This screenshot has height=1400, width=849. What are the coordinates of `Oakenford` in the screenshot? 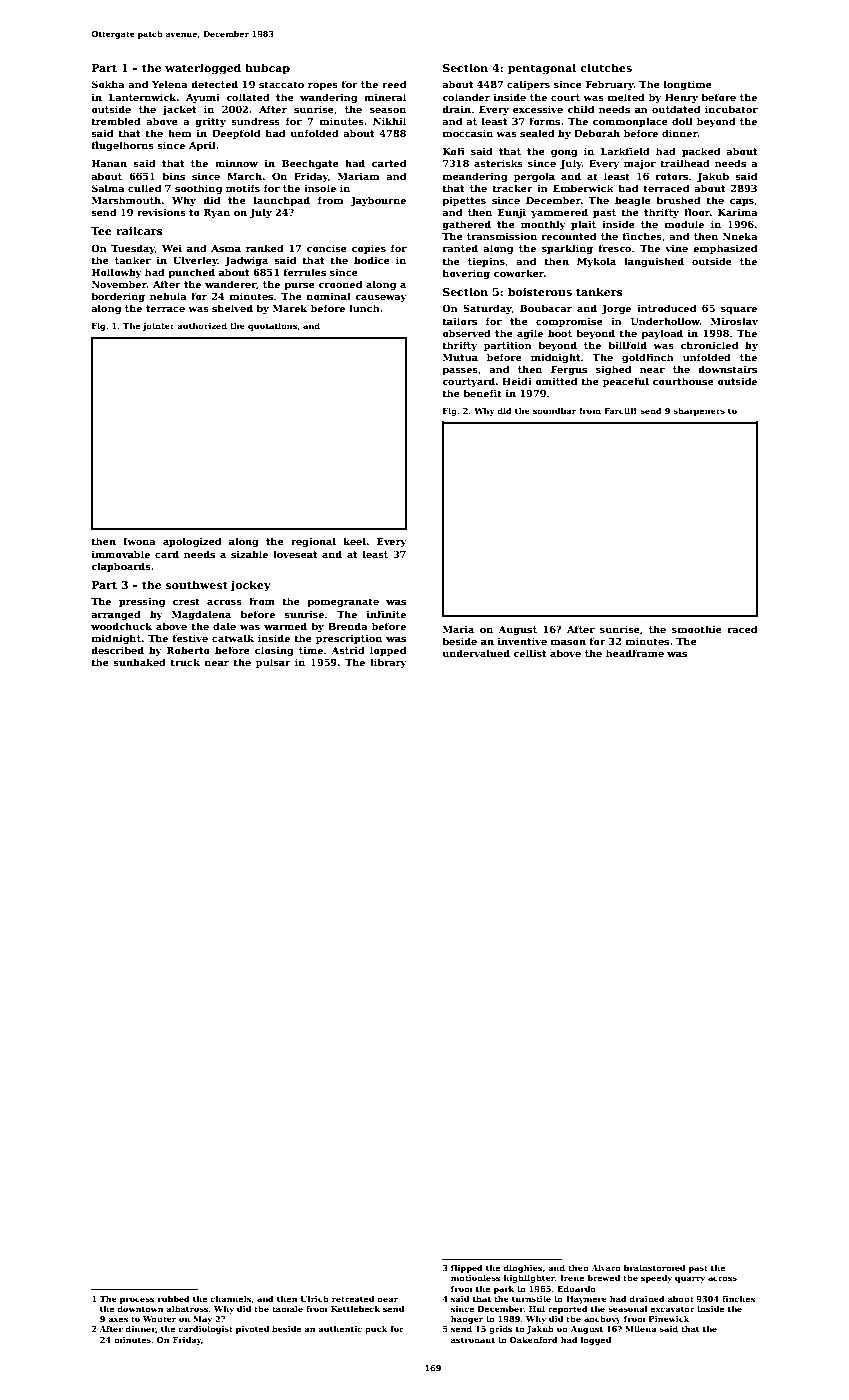 It's located at (534, 1339).
